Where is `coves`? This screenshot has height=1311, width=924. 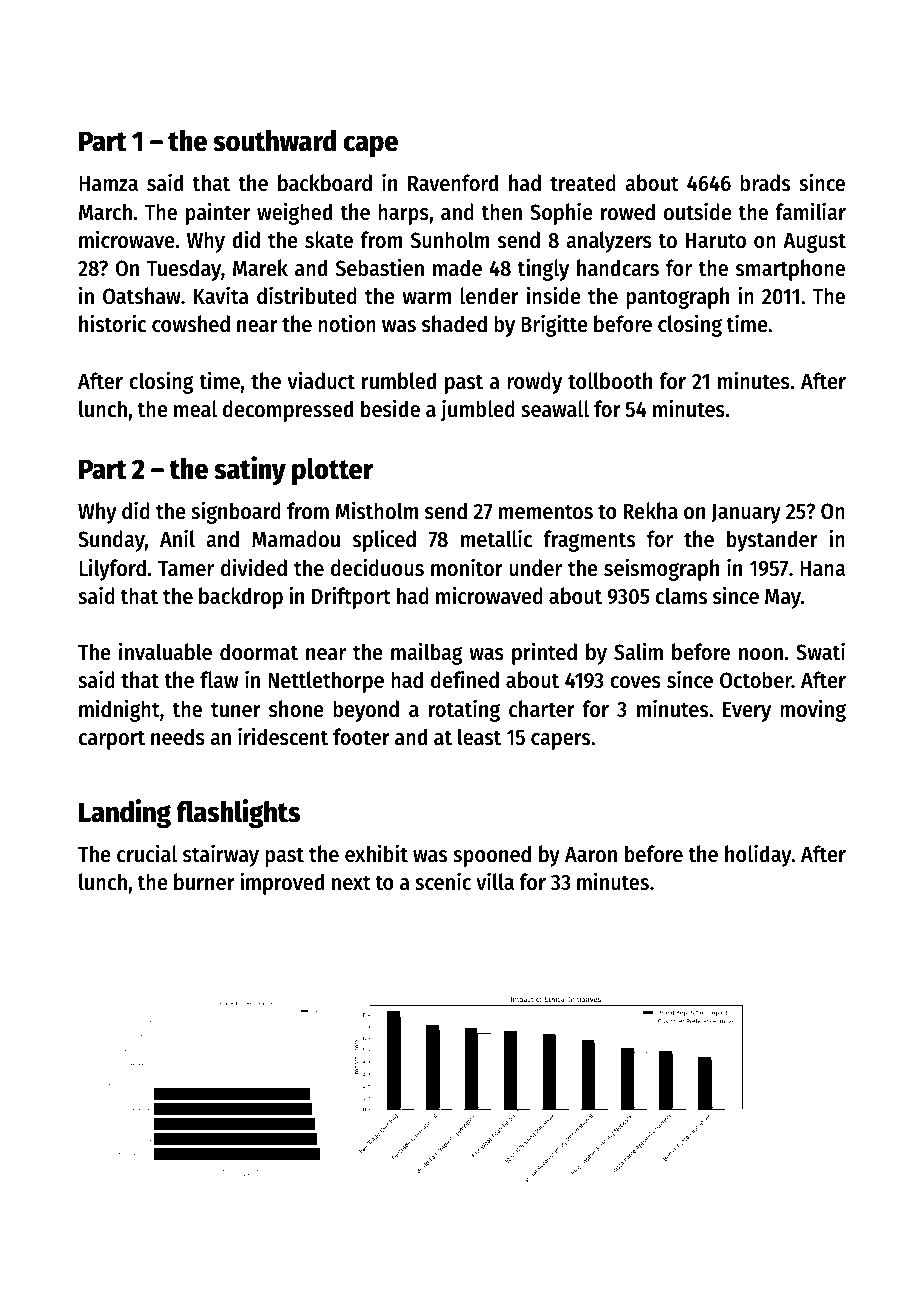
coves is located at coordinates (635, 682).
